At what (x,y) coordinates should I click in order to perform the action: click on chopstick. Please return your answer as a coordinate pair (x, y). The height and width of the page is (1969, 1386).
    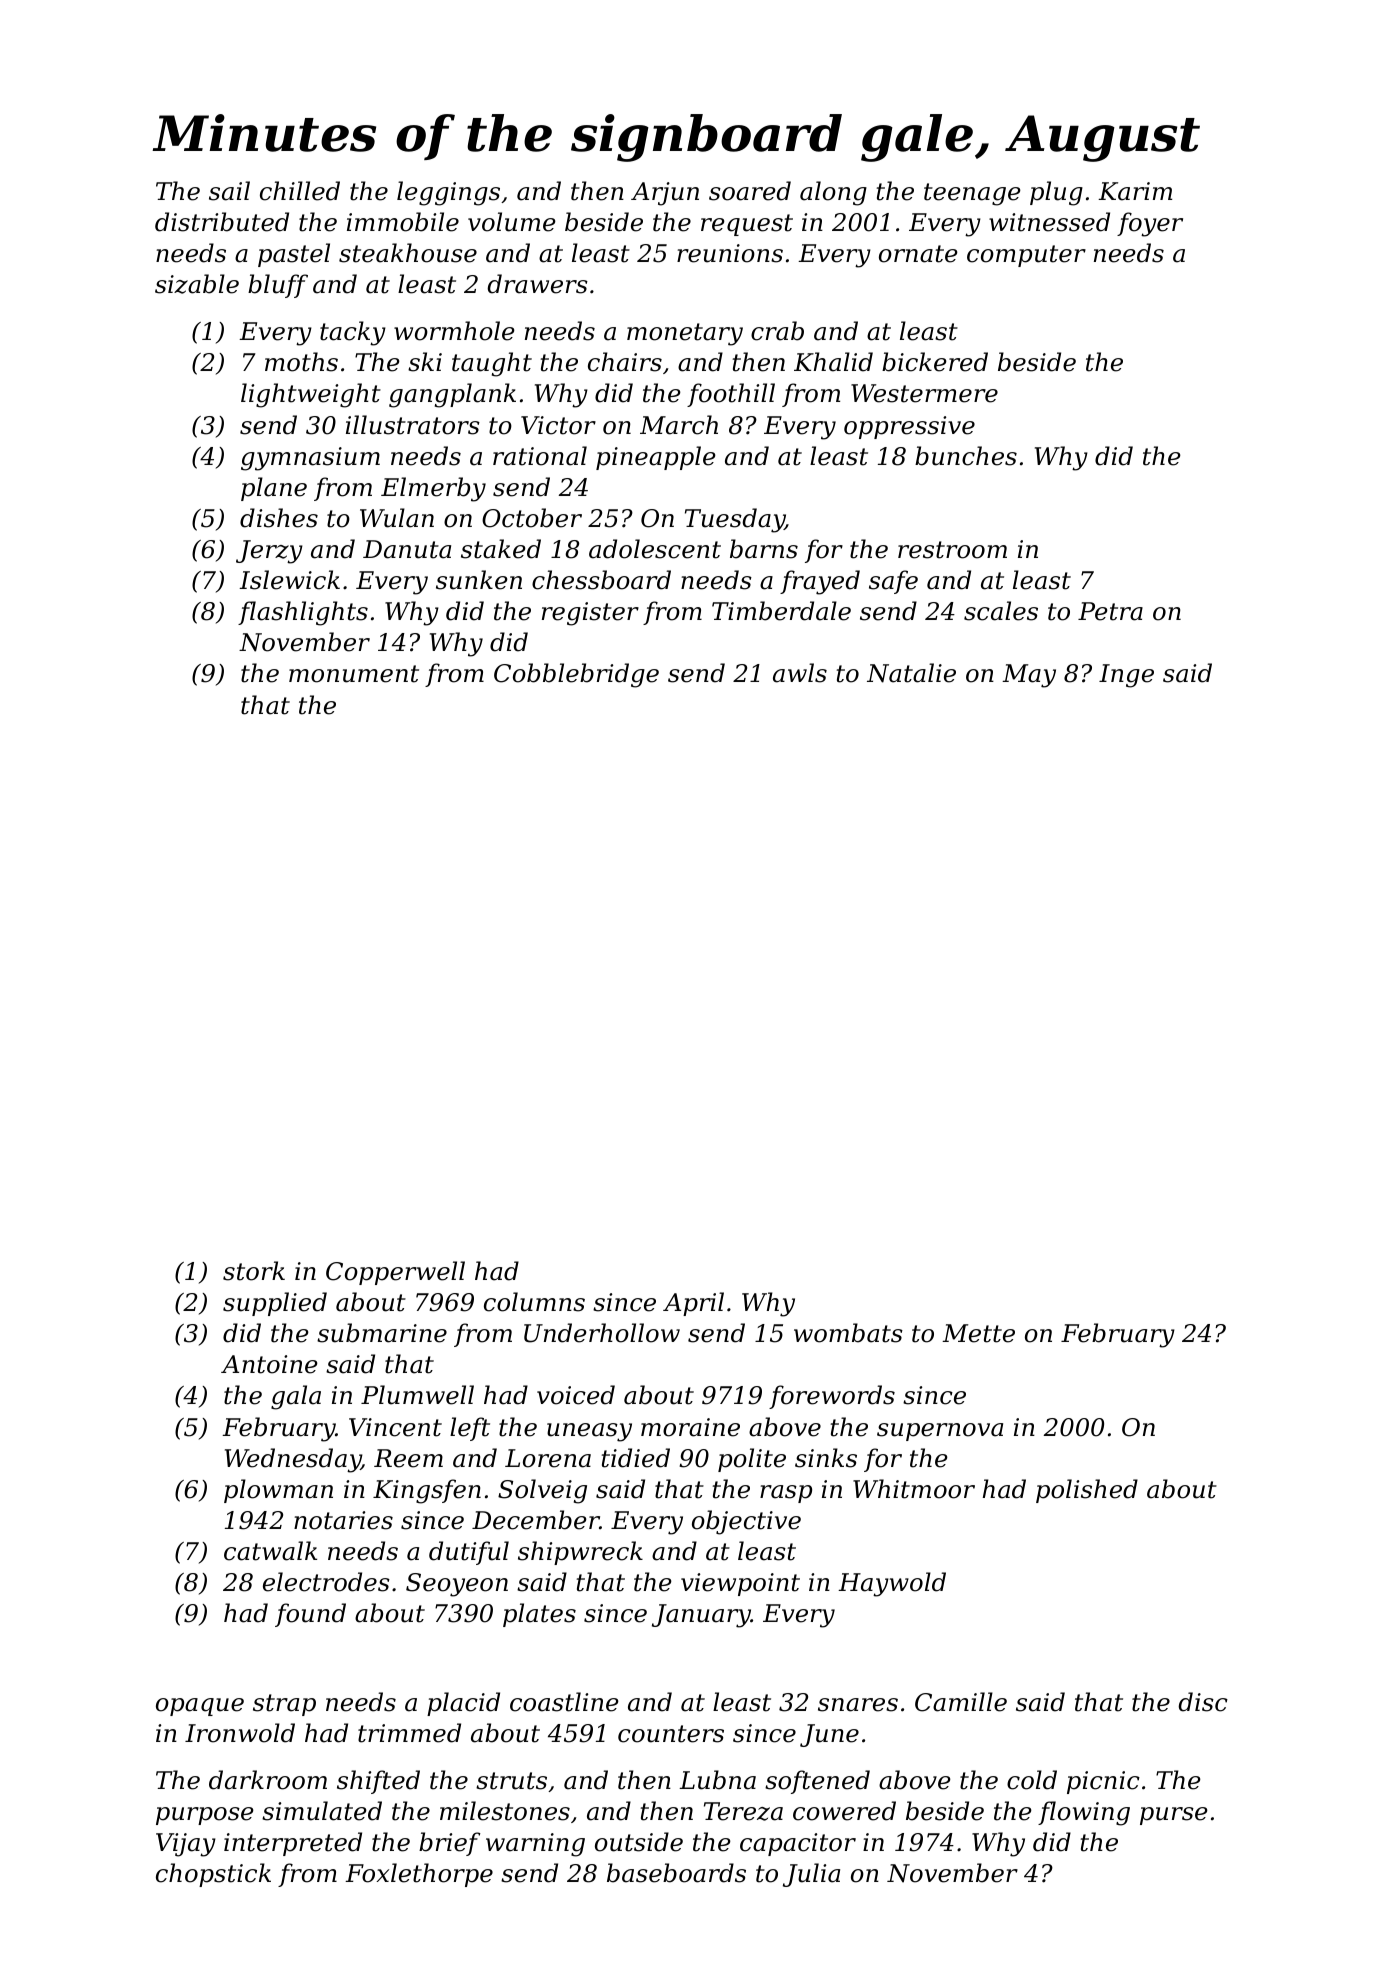
    Looking at the image, I should click on (213, 1875).
